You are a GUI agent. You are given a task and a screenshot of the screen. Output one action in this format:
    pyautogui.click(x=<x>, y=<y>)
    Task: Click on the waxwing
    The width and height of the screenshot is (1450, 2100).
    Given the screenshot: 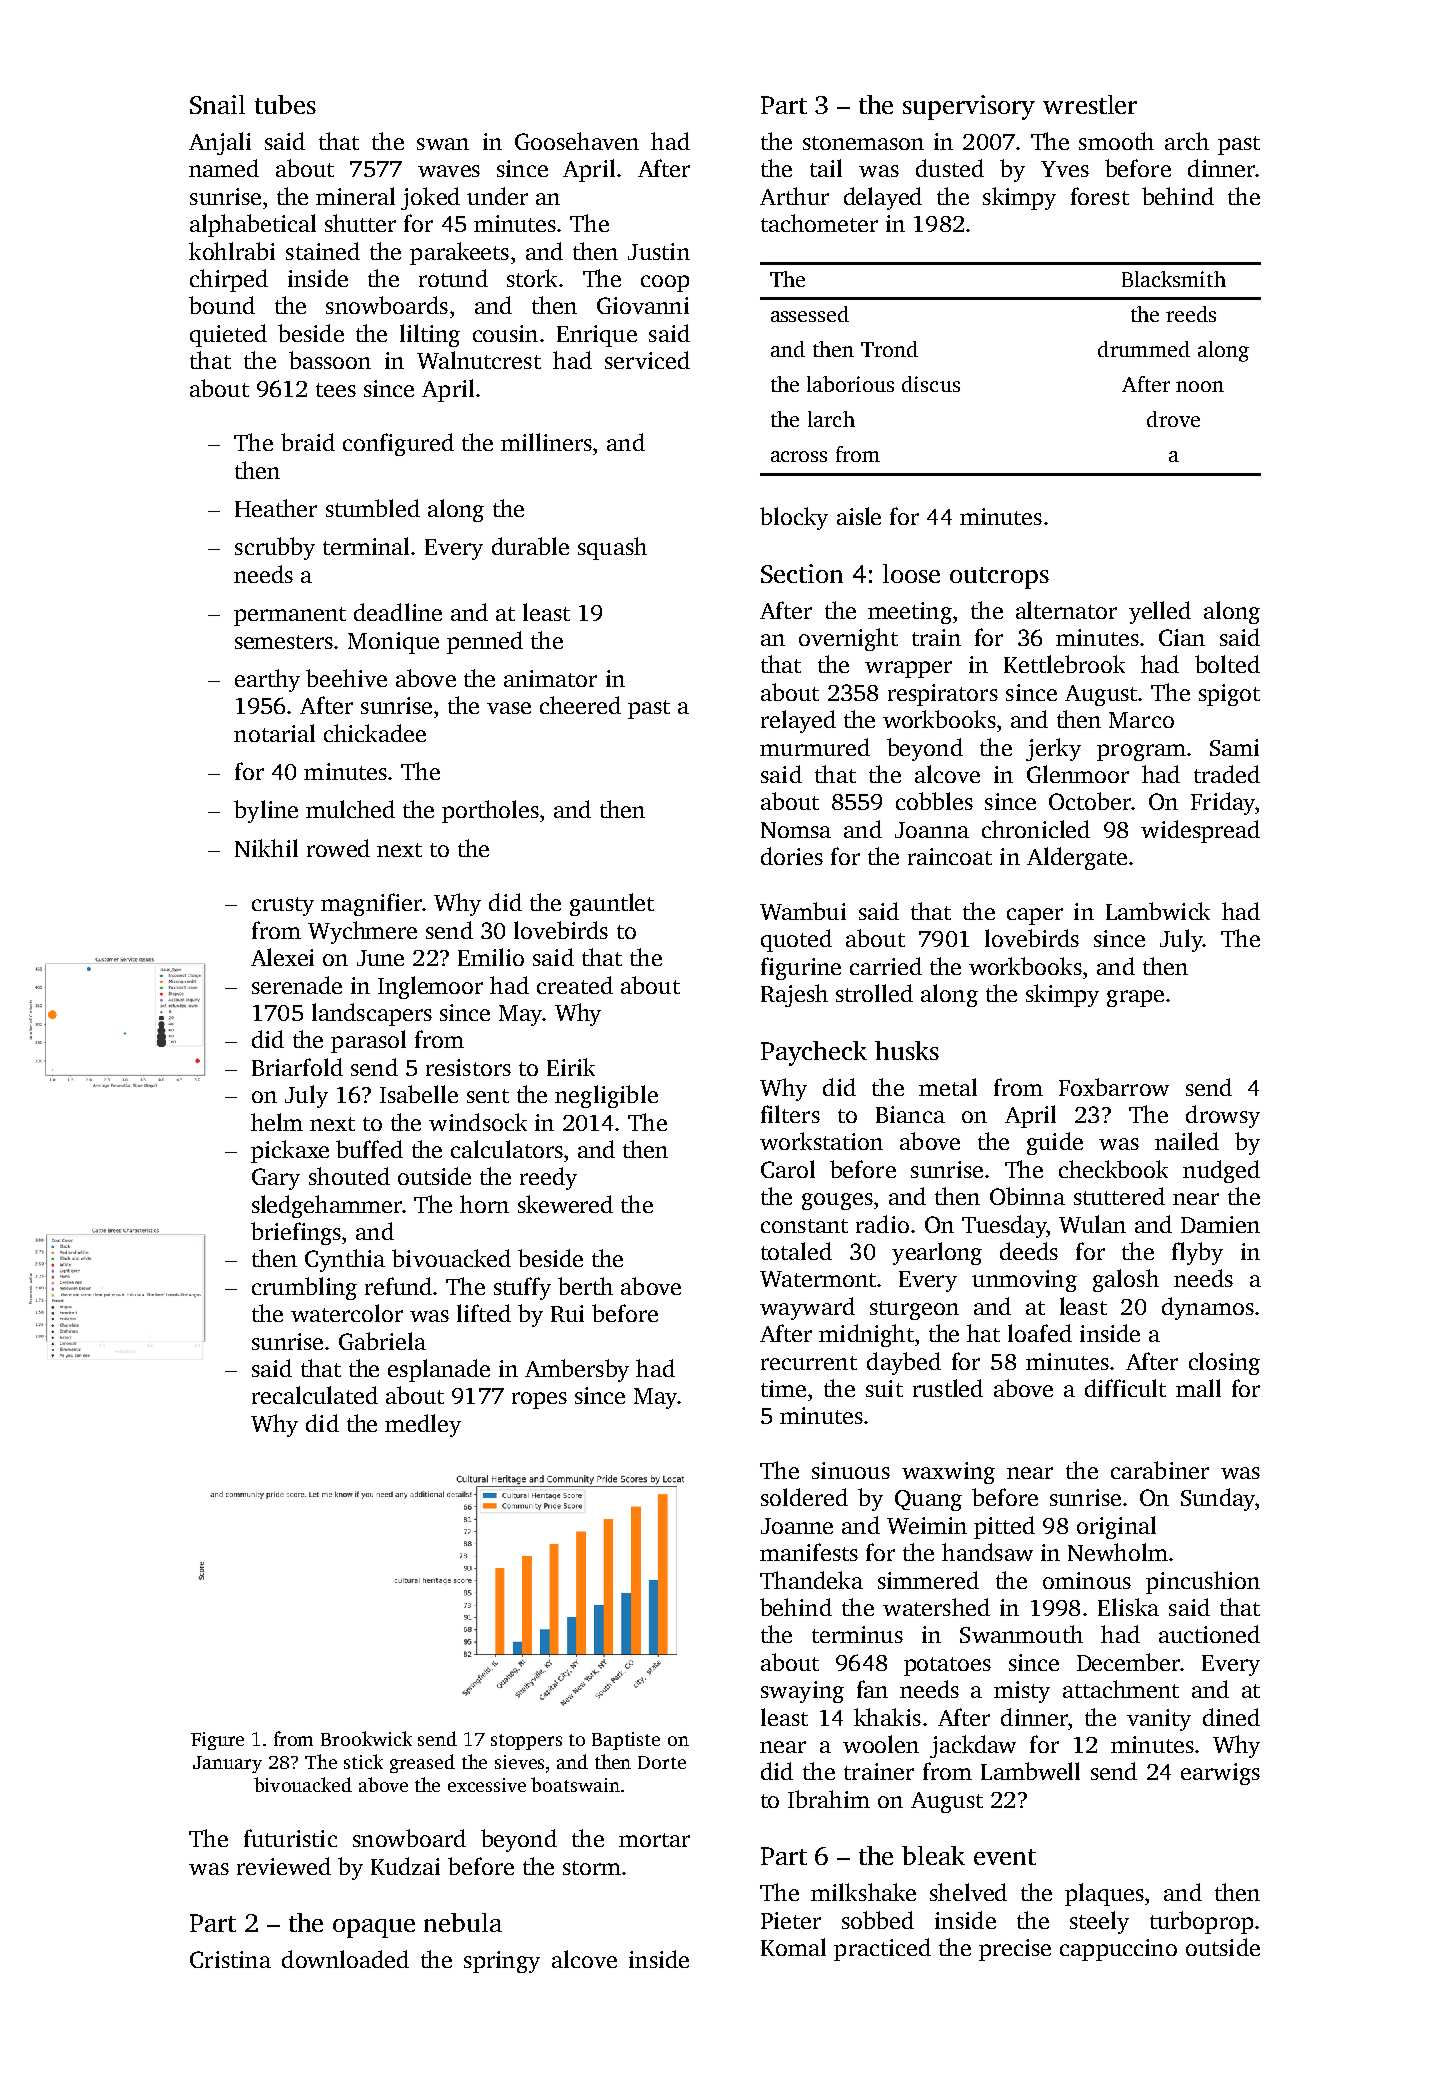 What is the action you would take?
    pyautogui.click(x=948, y=1473)
